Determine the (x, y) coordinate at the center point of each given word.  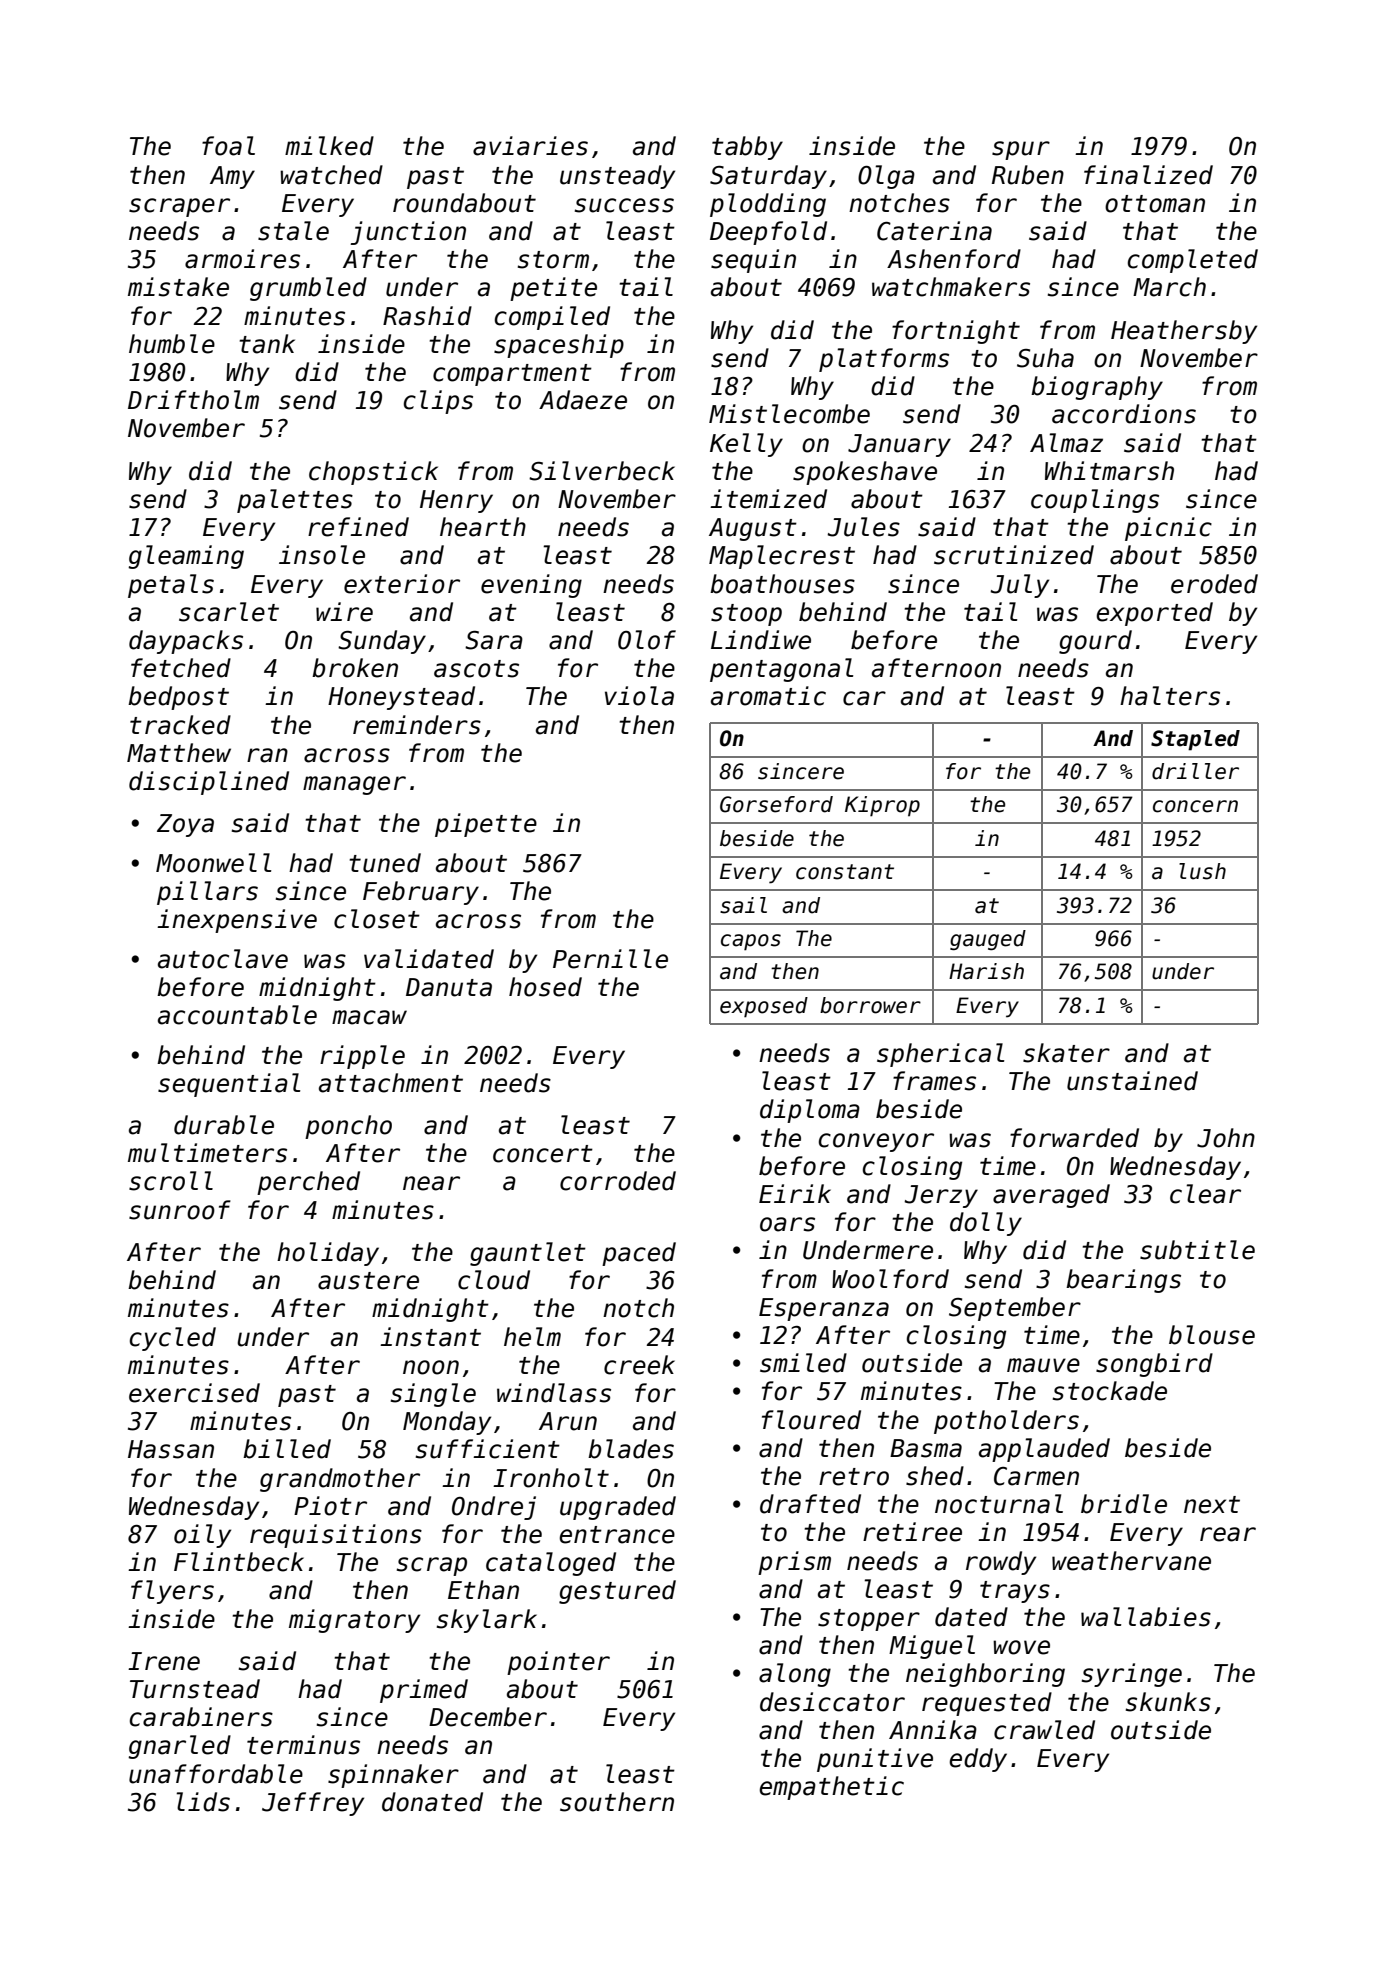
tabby (747, 148)
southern (617, 1802)
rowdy (1001, 1563)
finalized (1148, 175)
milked (329, 146)
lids (203, 1802)
